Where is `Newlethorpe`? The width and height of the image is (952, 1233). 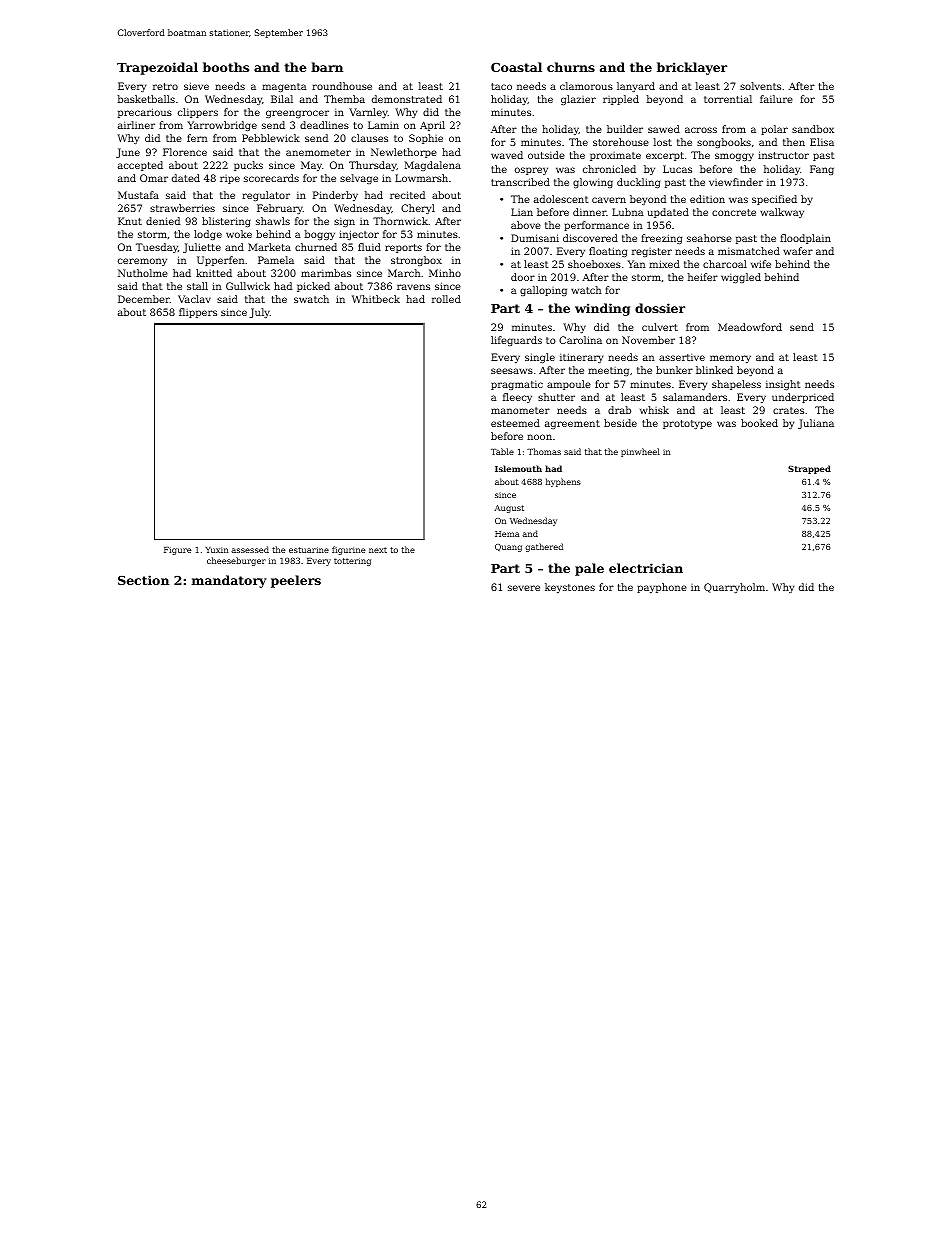
Newlethorpe is located at coordinates (404, 153).
